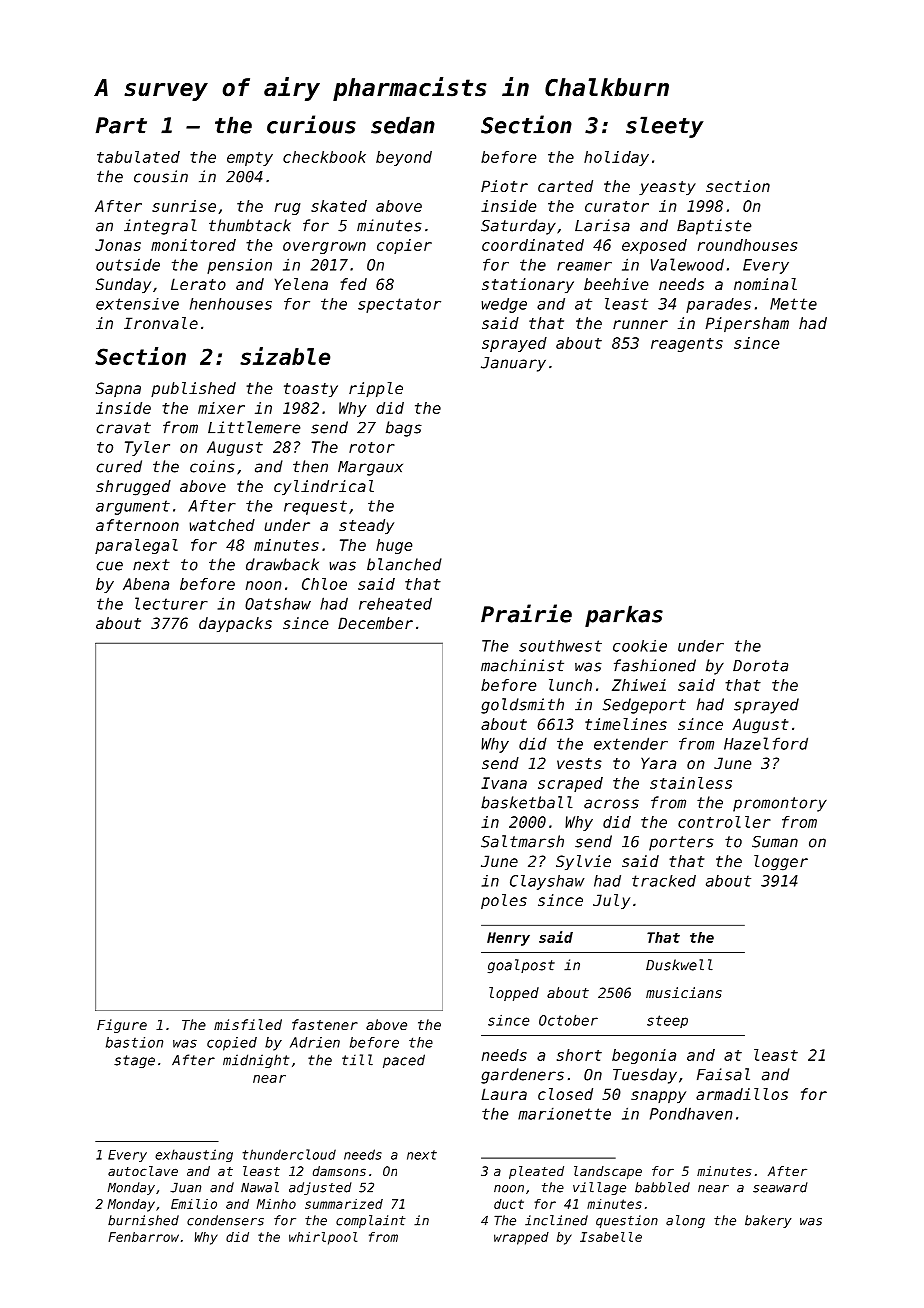  What do you see at coordinates (504, 1094) in the document?
I see `Laura` at bounding box center [504, 1094].
